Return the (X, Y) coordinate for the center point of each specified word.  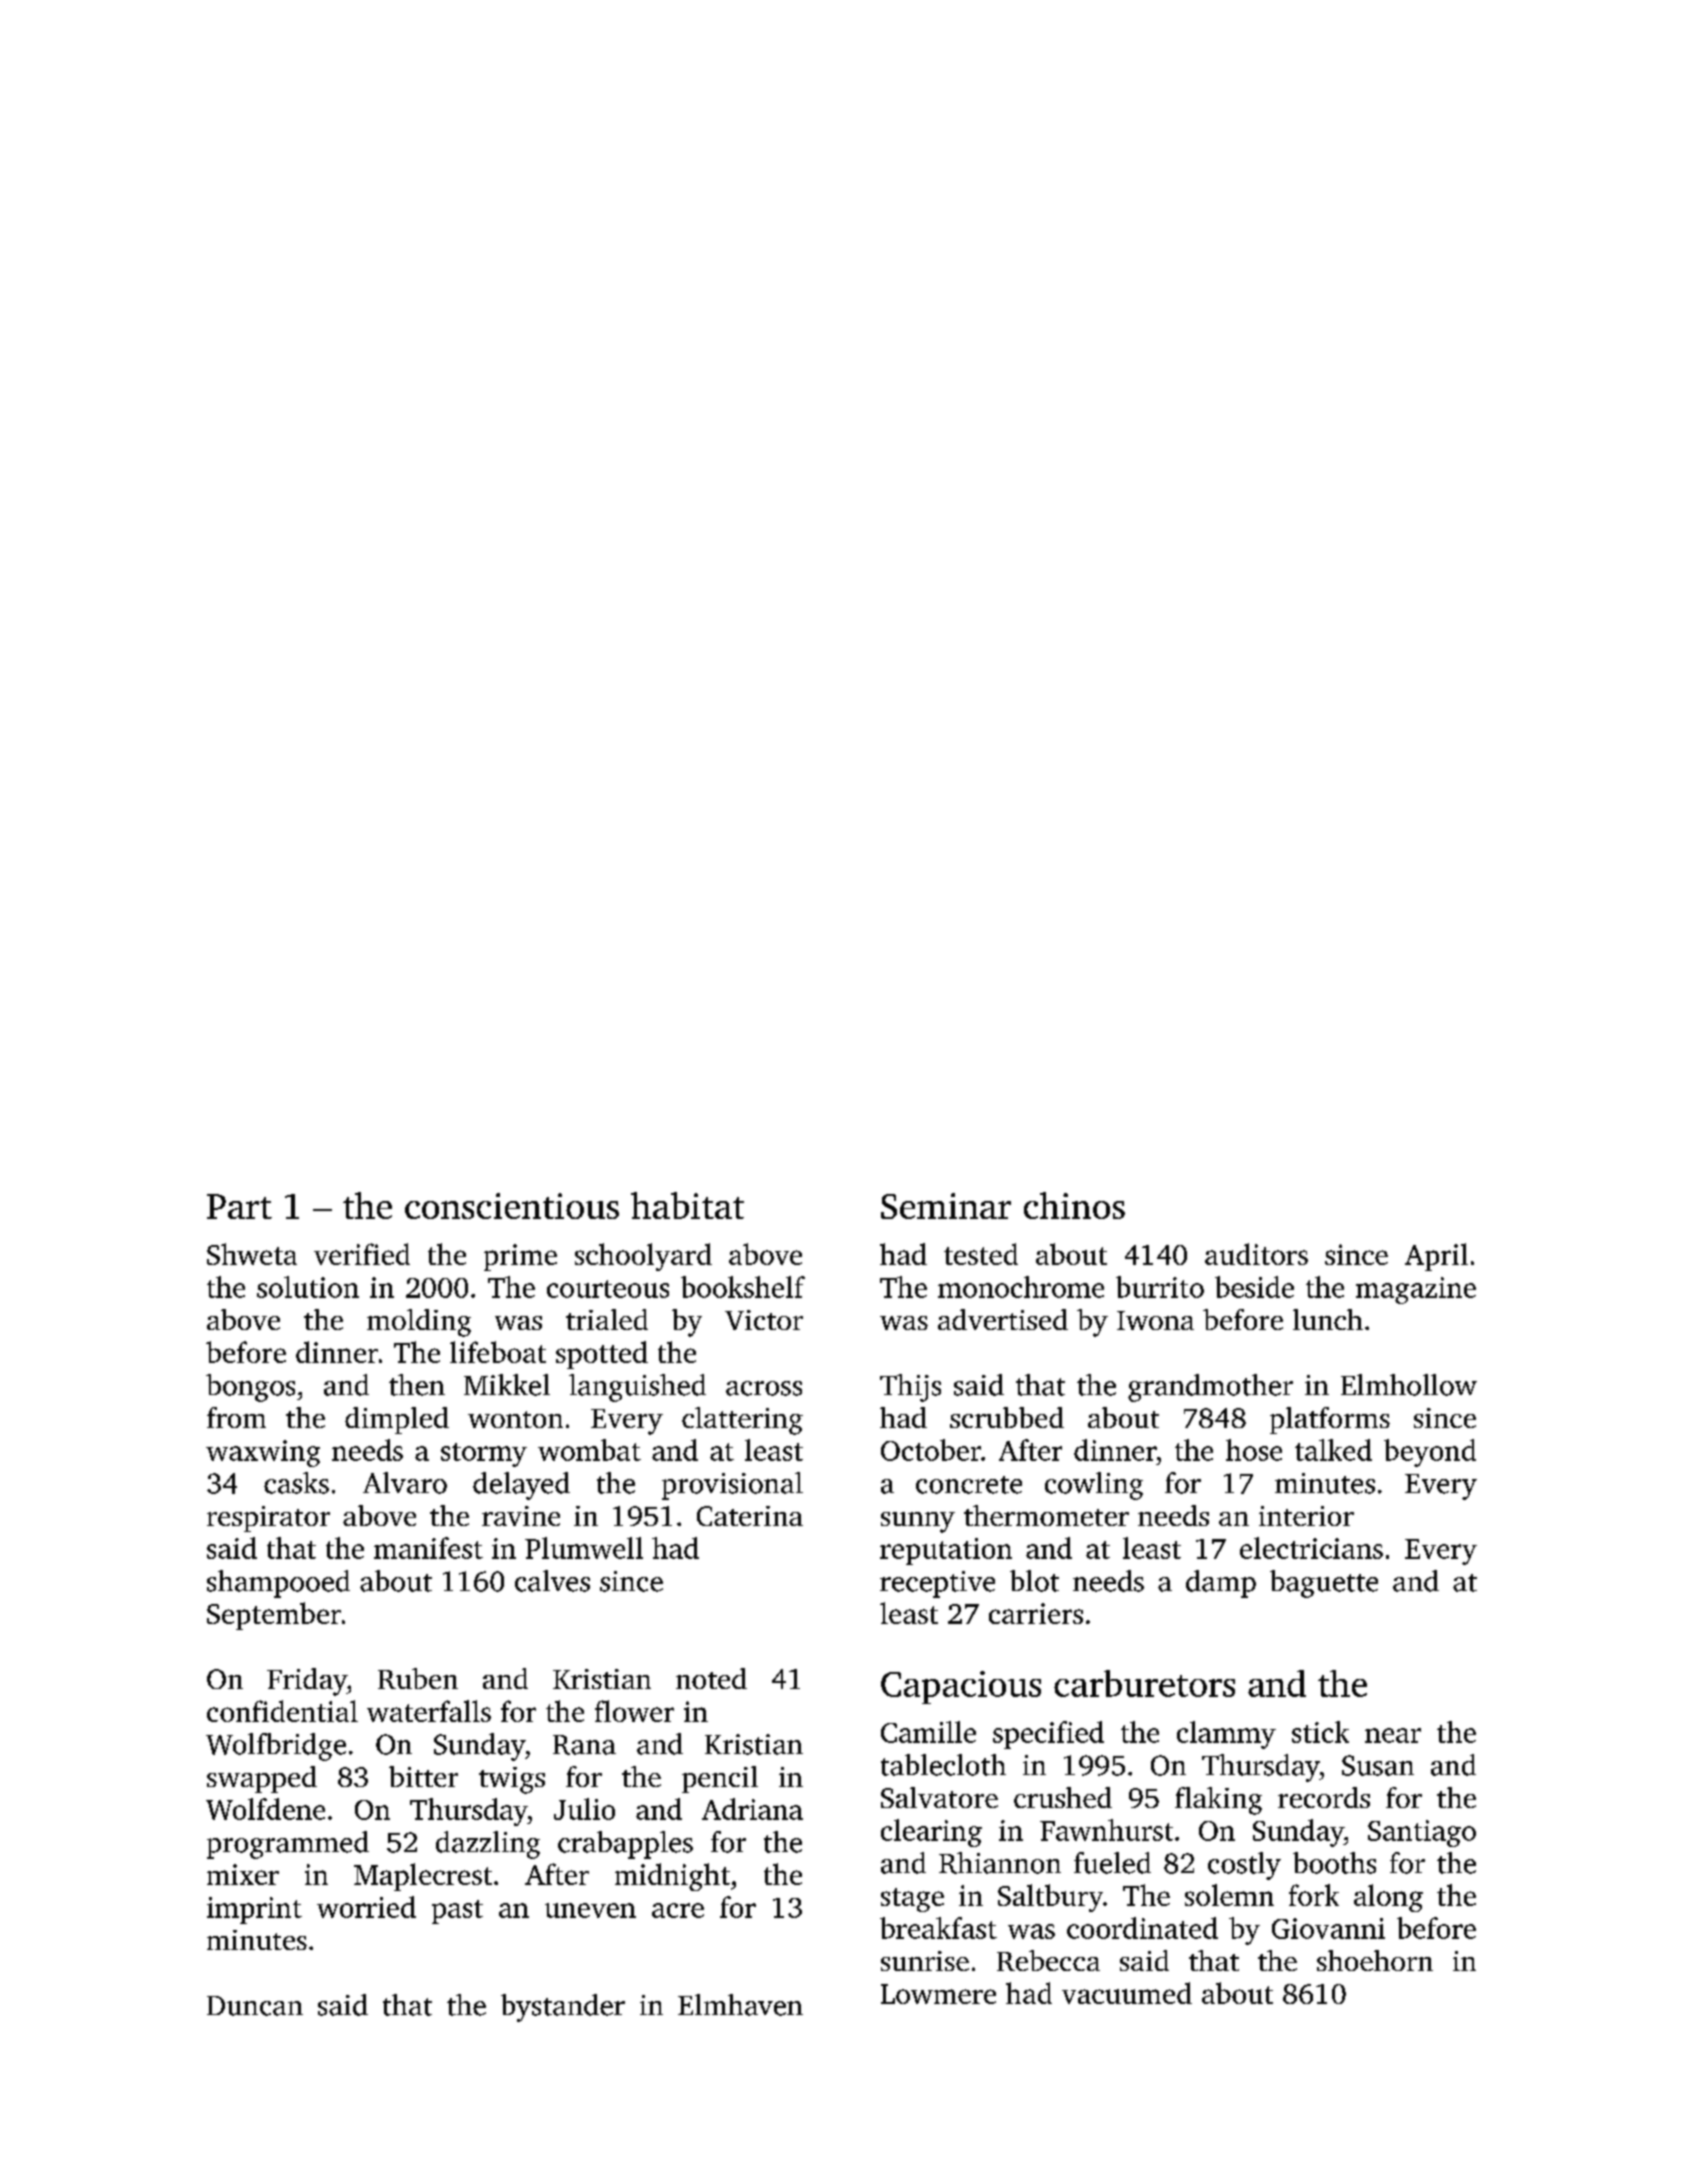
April (1436, 1257)
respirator (268, 1519)
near (1393, 1735)
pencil (720, 1779)
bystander (563, 2008)
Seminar (946, 1206)
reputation (946, 1551)
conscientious (512, 1206)
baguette (1324, 1584)
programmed (288, 1845)
